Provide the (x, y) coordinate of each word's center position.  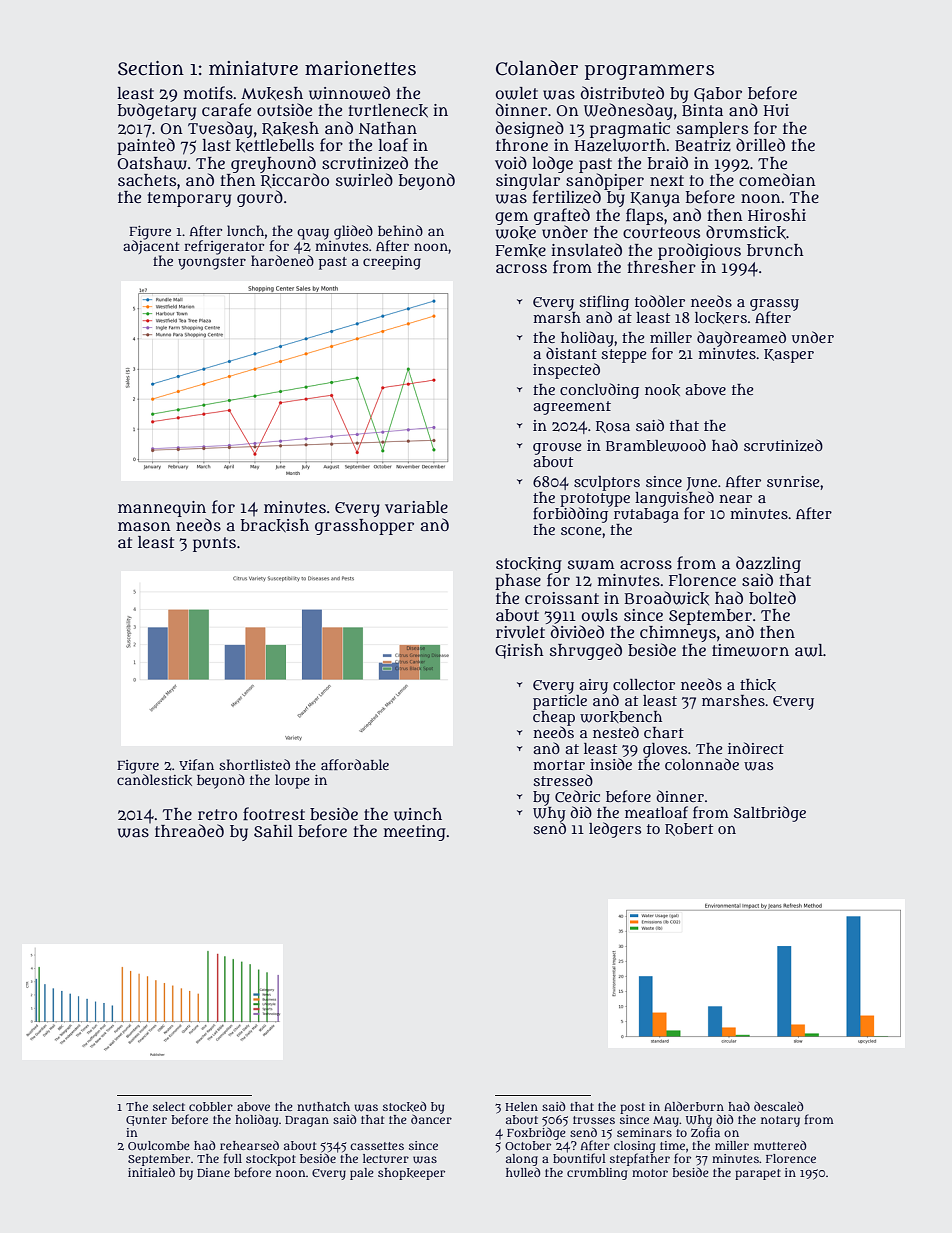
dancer (431, 1119)
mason (144, 526)
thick (758, 685)
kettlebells (275, 146)
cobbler (211, 1106)
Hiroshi (777, 215)
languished (674, 499)
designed (530, 129)
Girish (519, 651)
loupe (292, 781)
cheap (554, 718)
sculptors (607, 483)
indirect (756, 748)
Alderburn (694, 1106)
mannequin (162, 509)
